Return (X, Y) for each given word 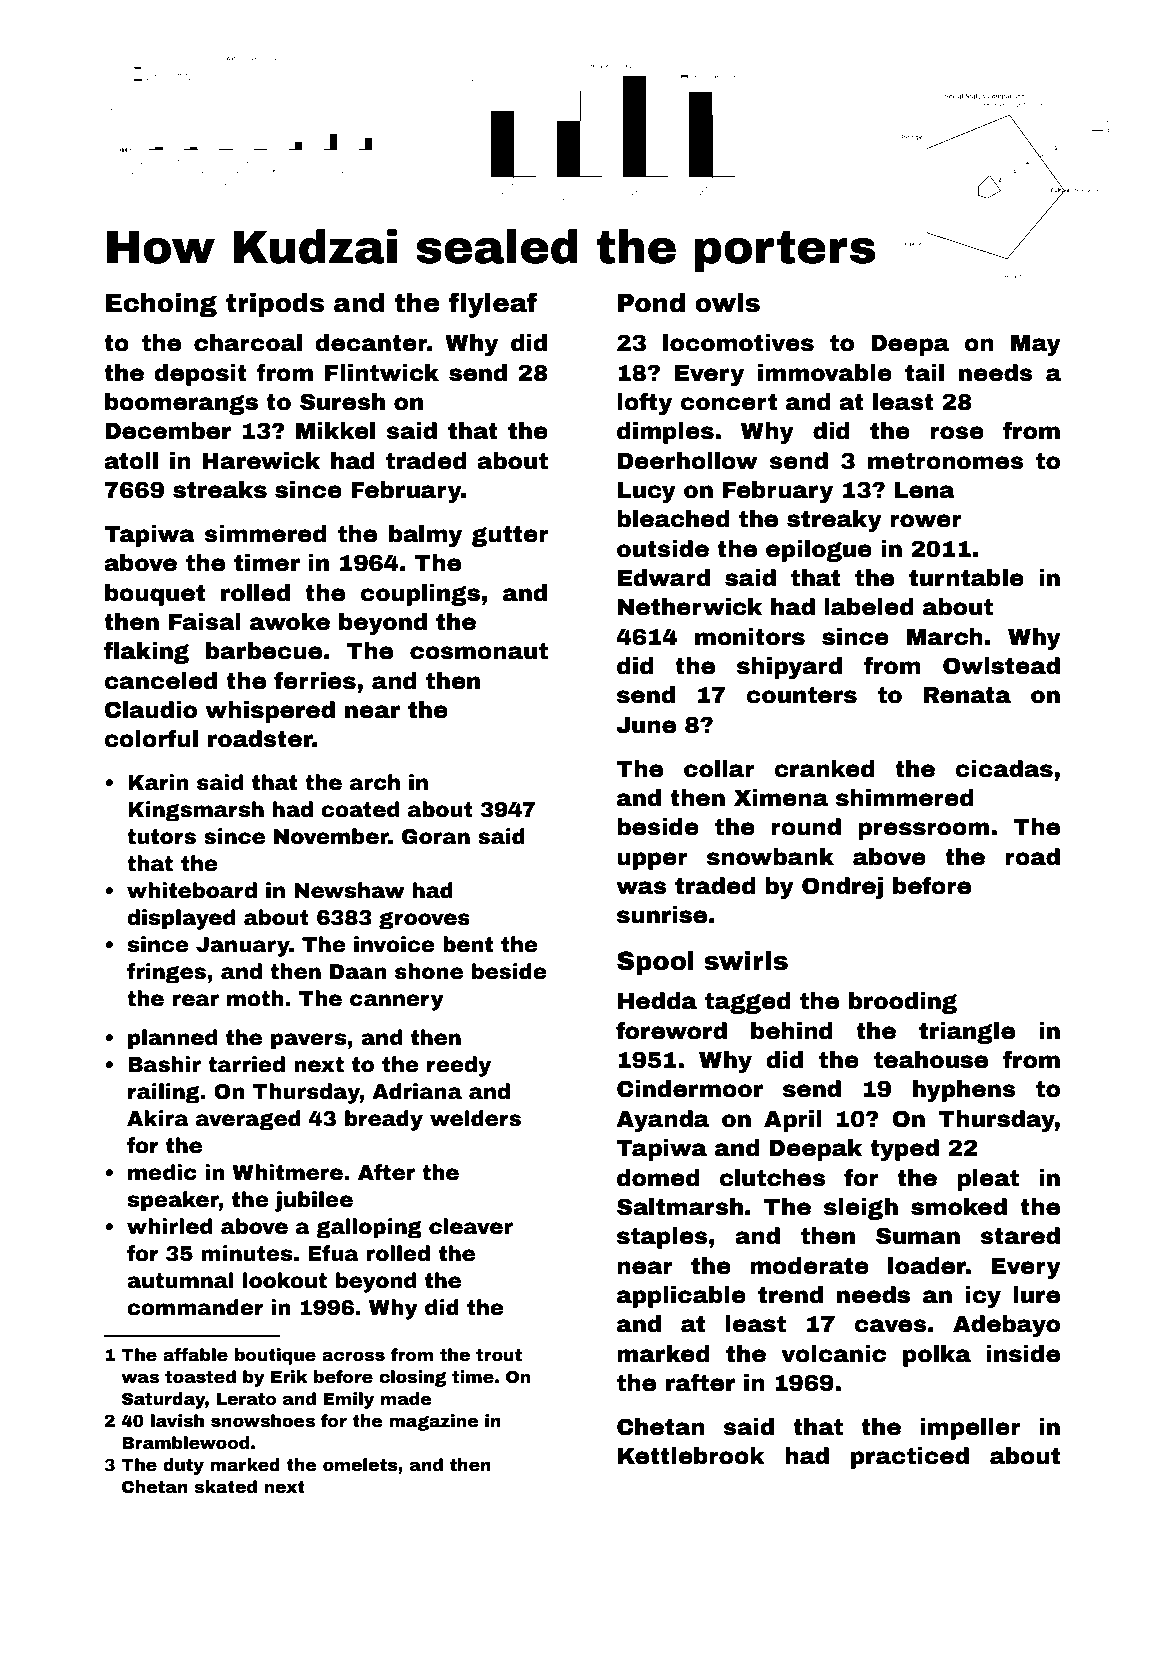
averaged (248, 1120)
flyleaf (493, 305)
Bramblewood (185, 1443)
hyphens (964, 1091)
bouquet (155, 595)
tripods (275, 305)
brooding (903, 1003)
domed (658, 1178)
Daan (358, 972)
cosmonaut (479, 651)
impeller (970, 1429)
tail (924, 373)
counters (802, 695)
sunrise (662, 915)
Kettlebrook (691, 1456)
